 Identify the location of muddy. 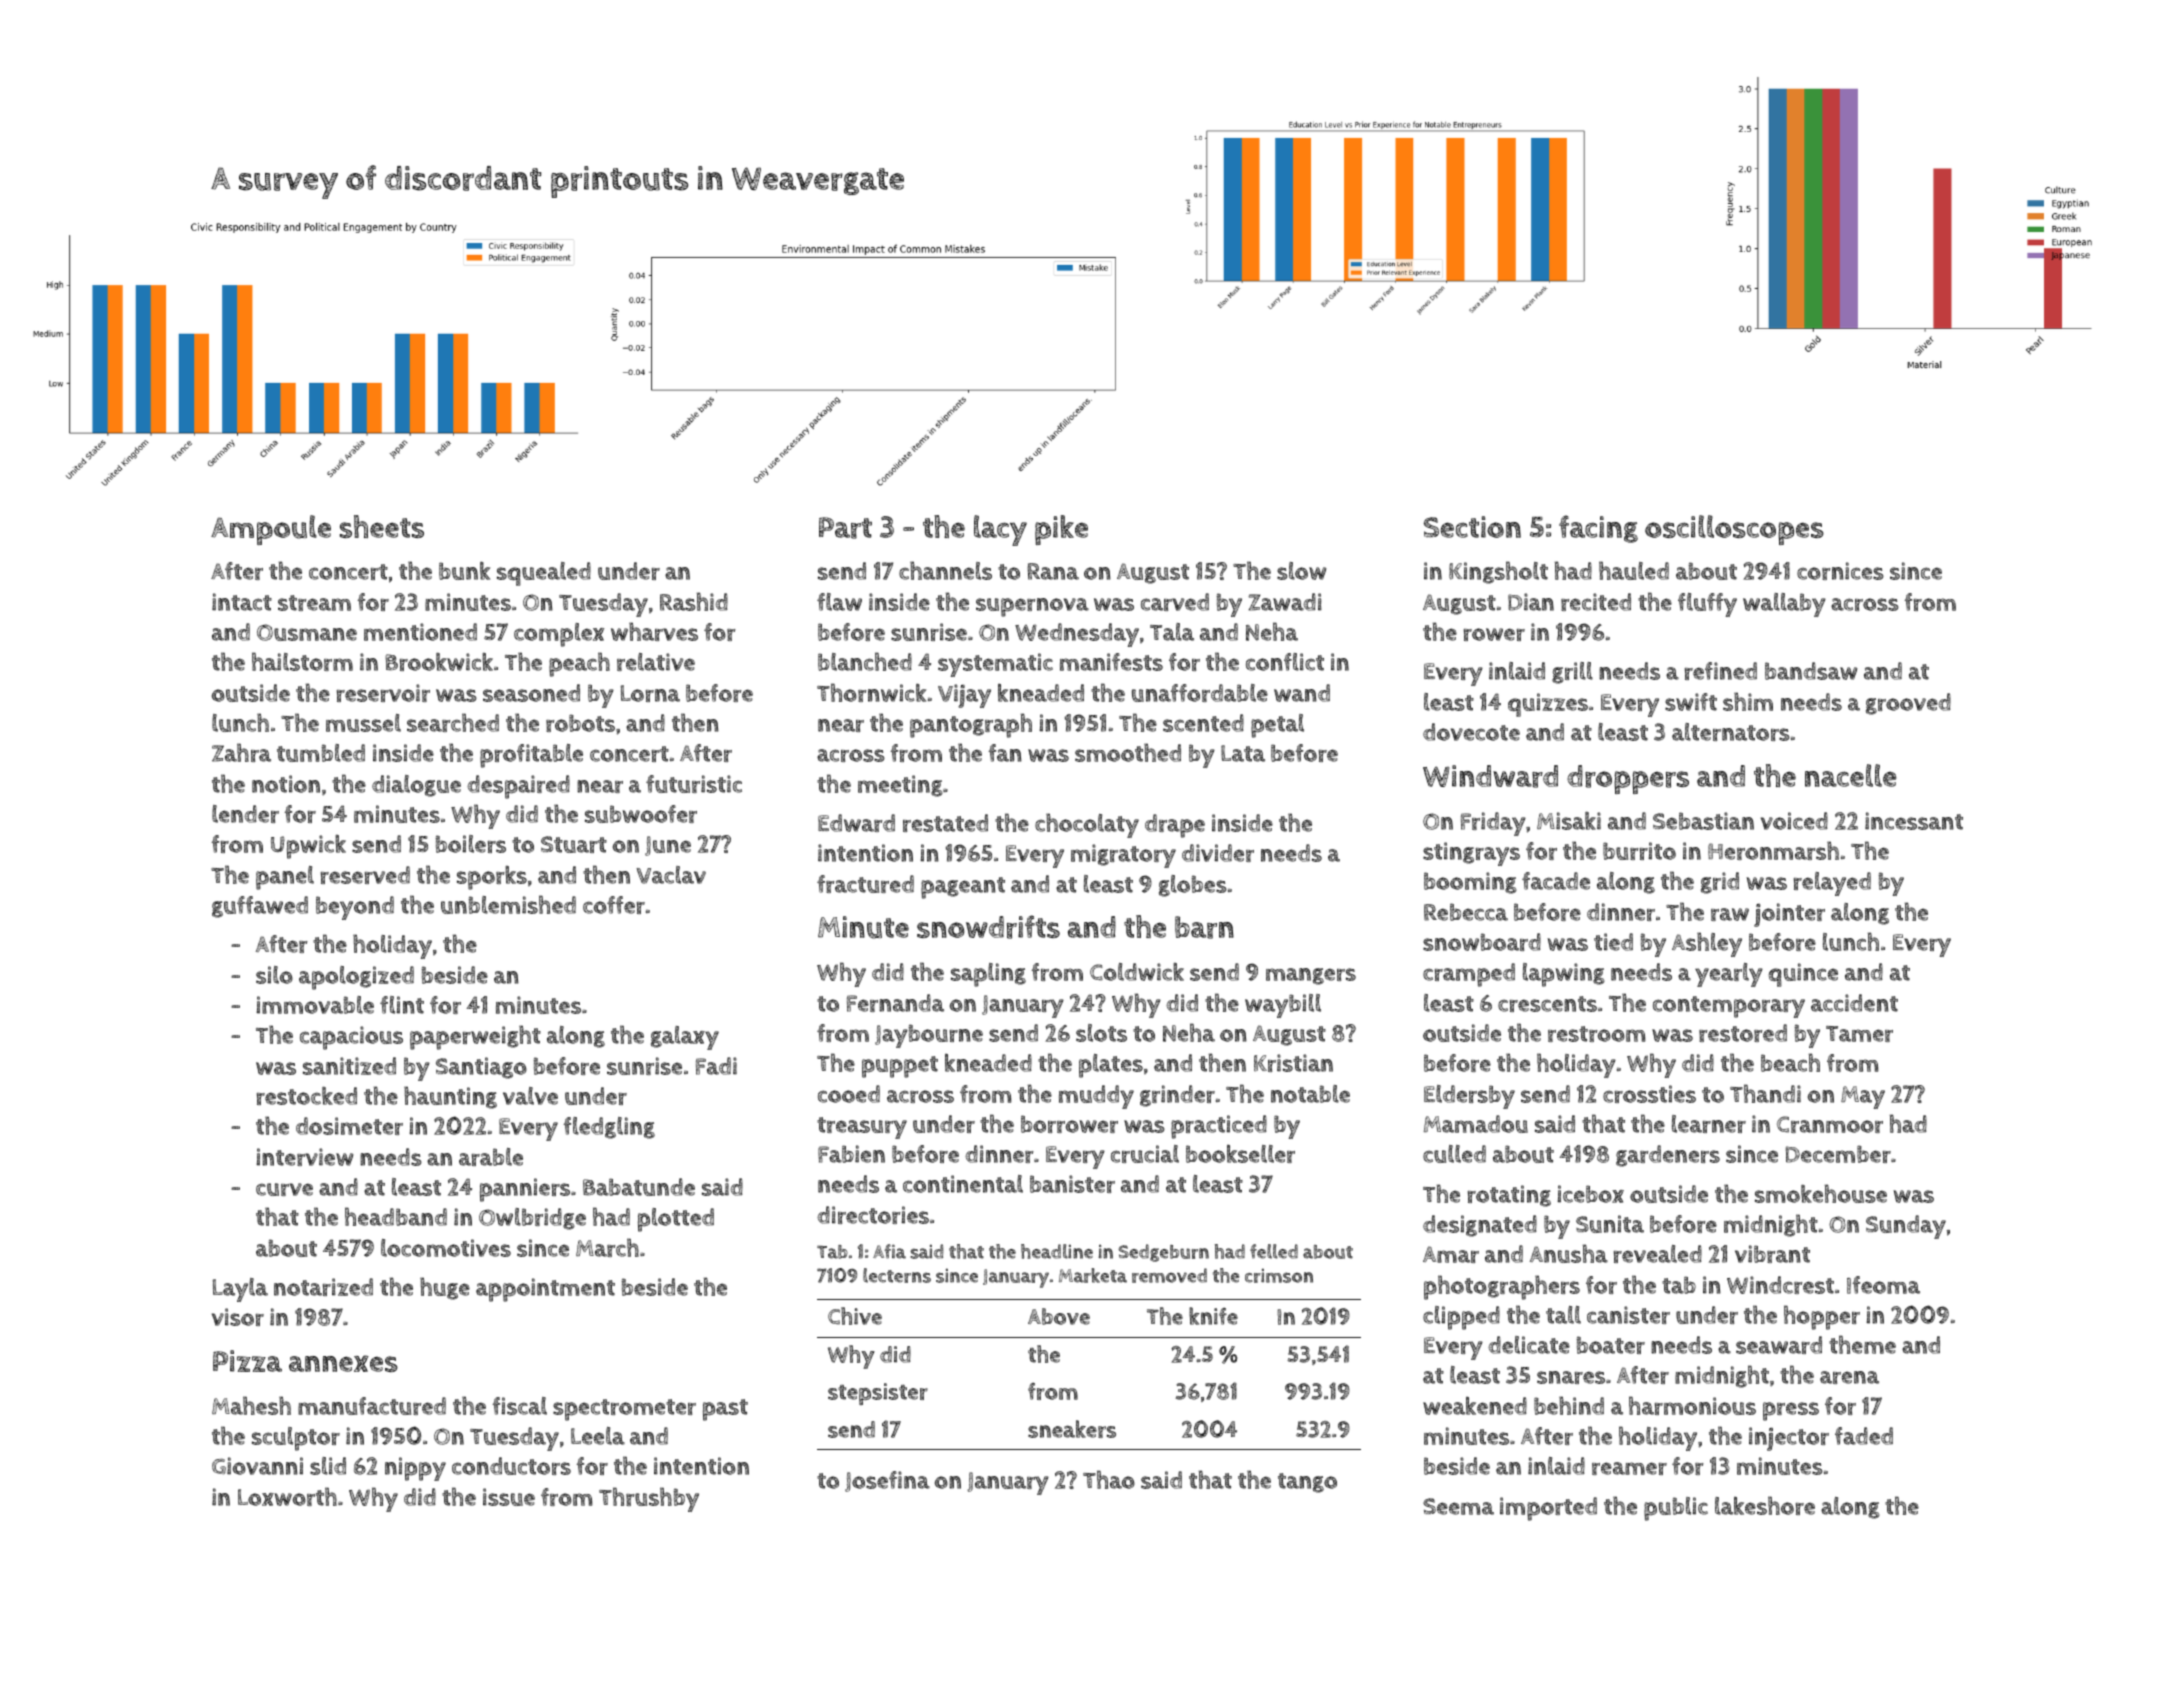
(1096, 1097).
